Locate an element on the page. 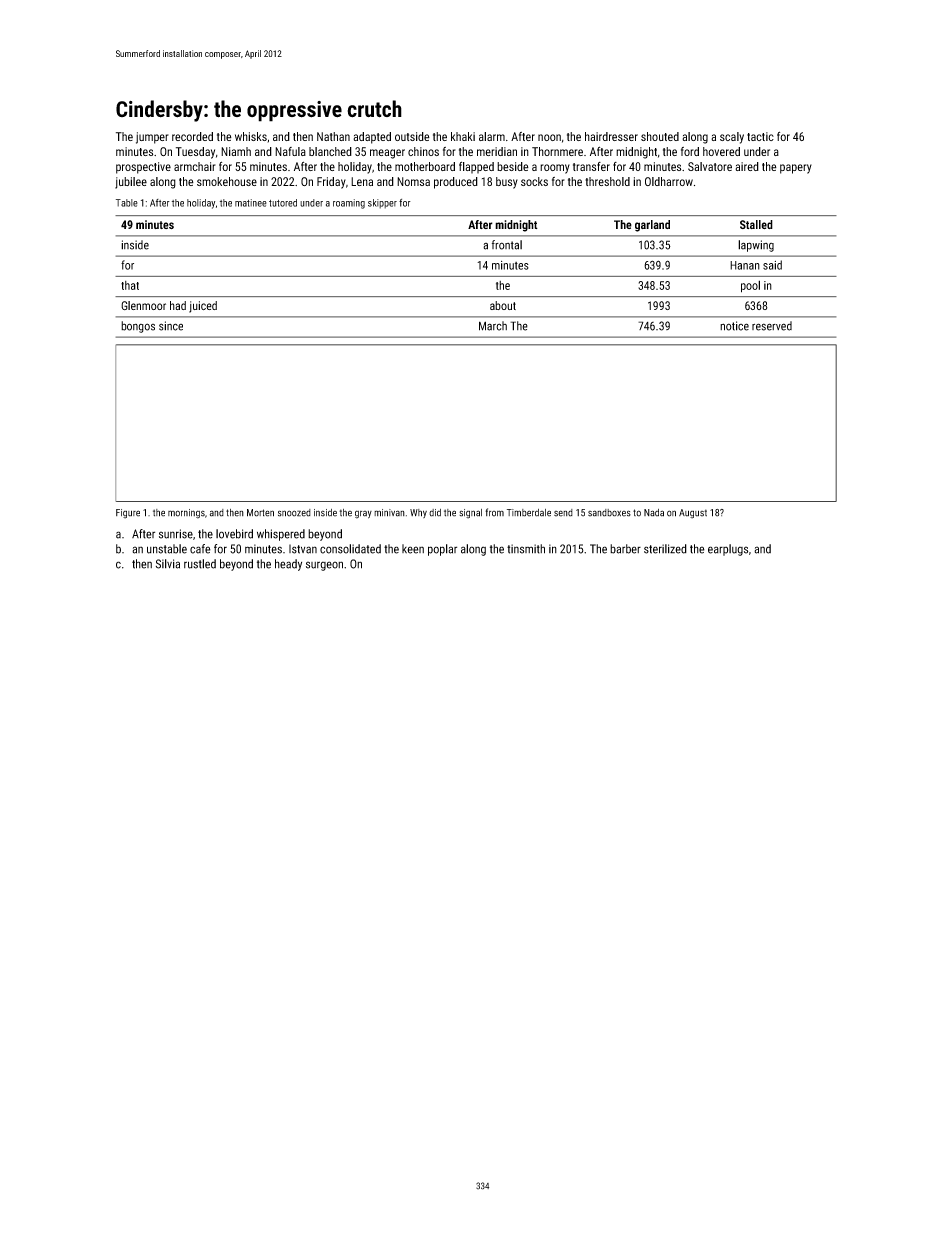 This document has height=1233, width=952. March is located at coordinates (493, 326).
